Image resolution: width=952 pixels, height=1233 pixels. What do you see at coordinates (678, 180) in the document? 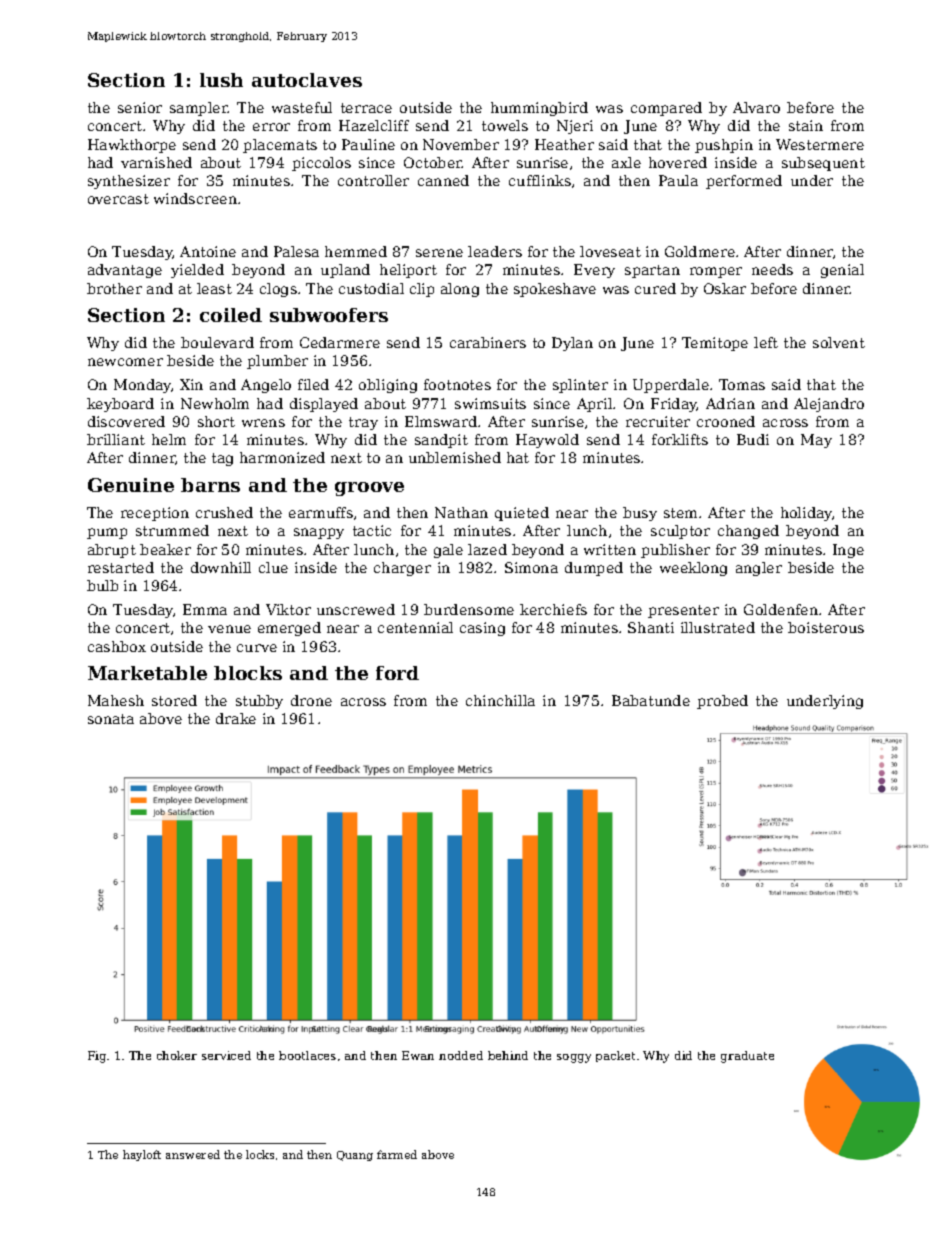
I see `Paula` at bounding box center [678, 180].
